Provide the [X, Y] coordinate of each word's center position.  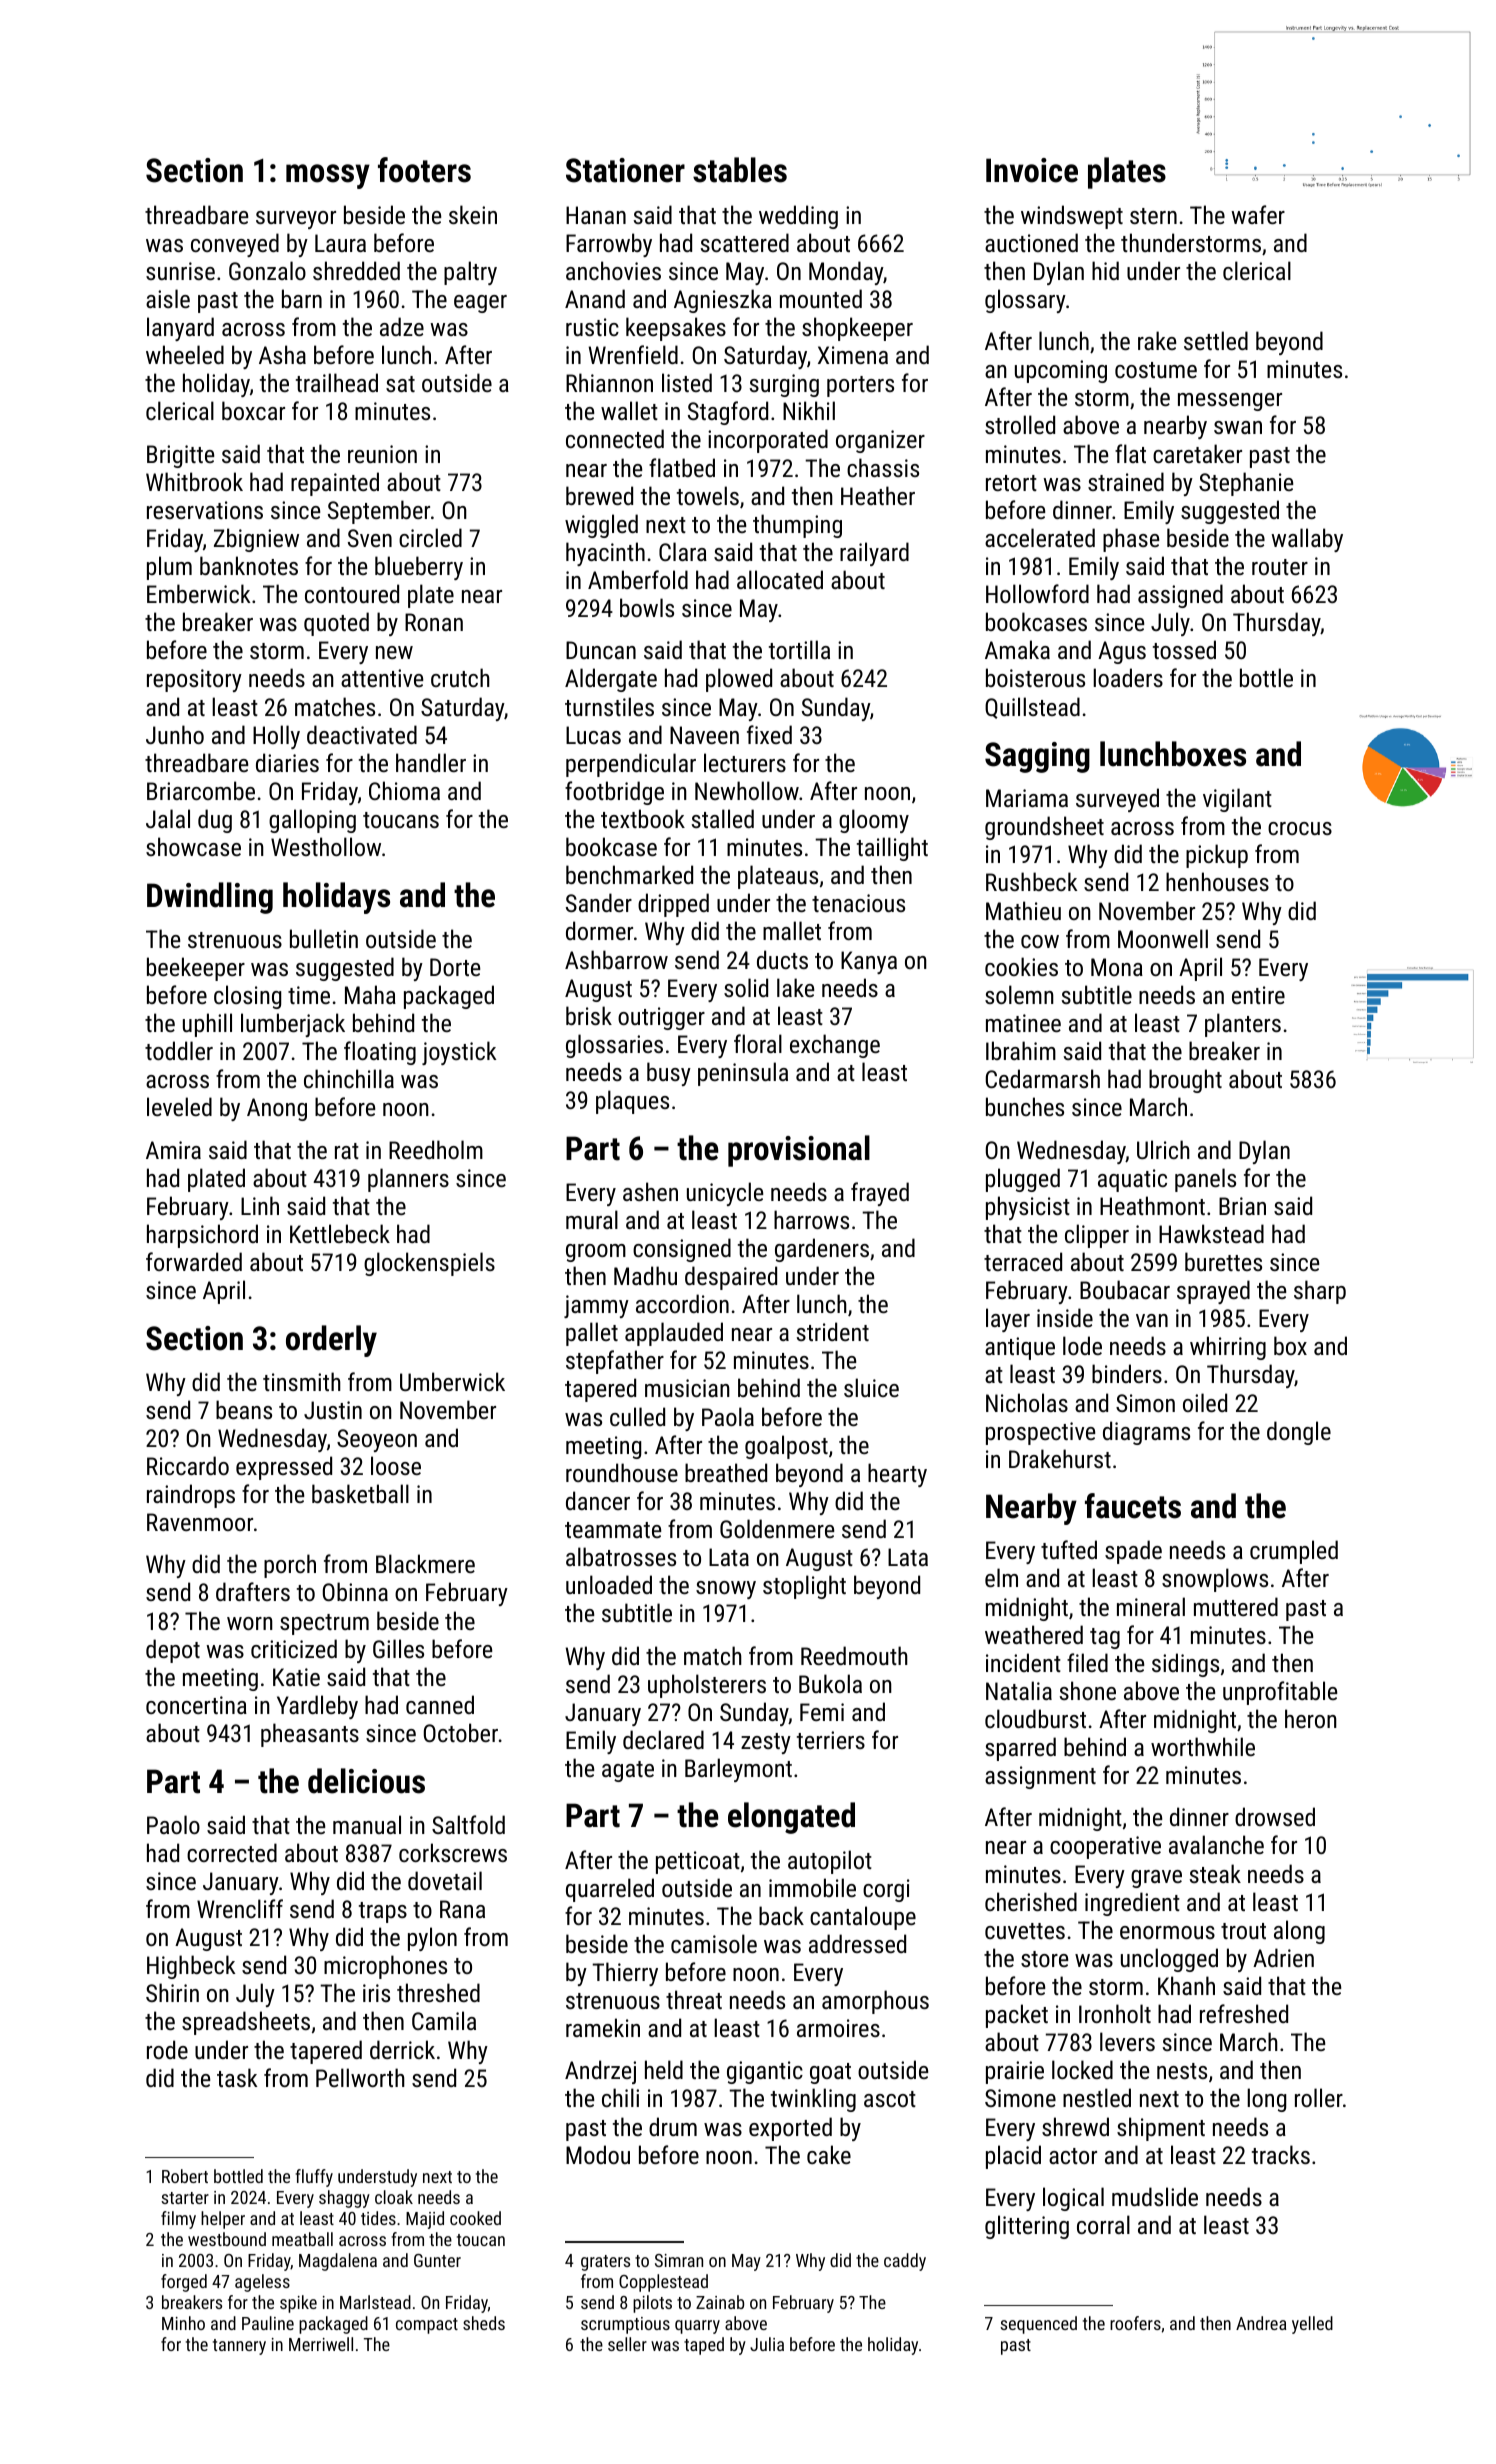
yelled [1312, 2325]
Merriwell [321, 2344]
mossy [328, 176]
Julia [767, 2344]
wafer [1258, 214]
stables [740, 170]
